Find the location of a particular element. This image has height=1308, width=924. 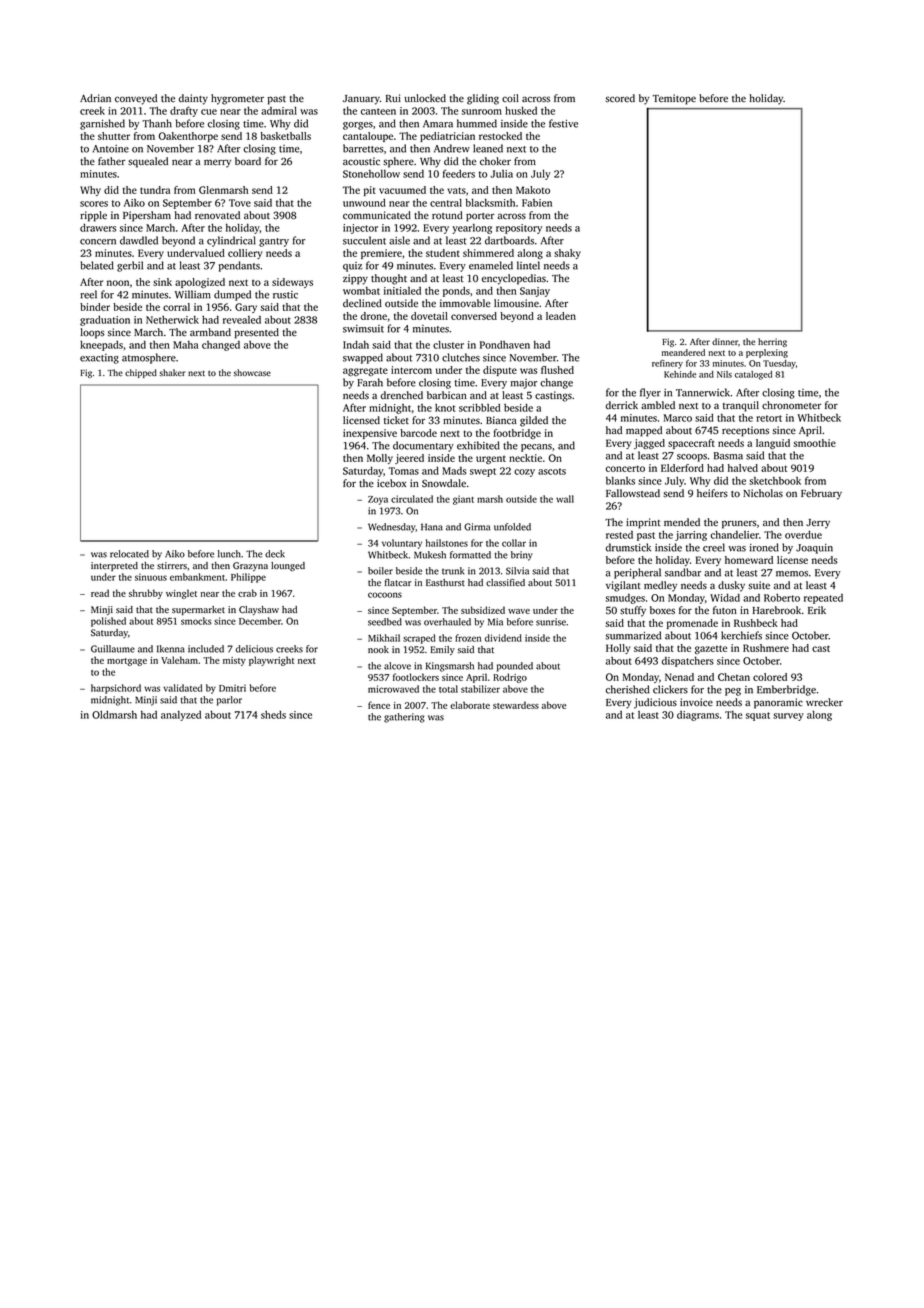

briny is located at coordinates (522, 556).
